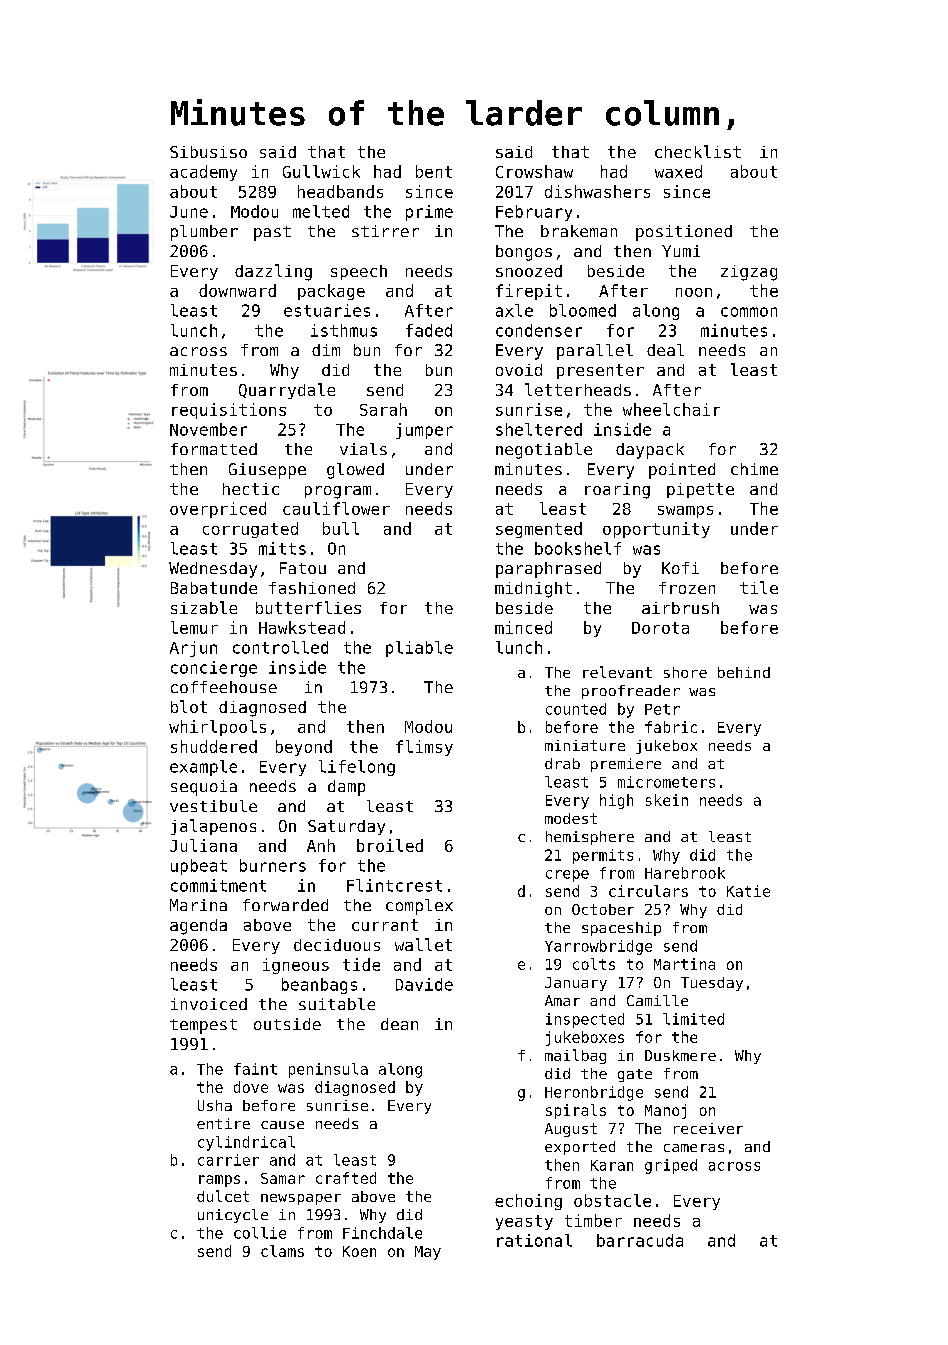  What do you see at coordinates (399, 1024) in the page?
I see `dean` at bounding box center [399, 1024].
